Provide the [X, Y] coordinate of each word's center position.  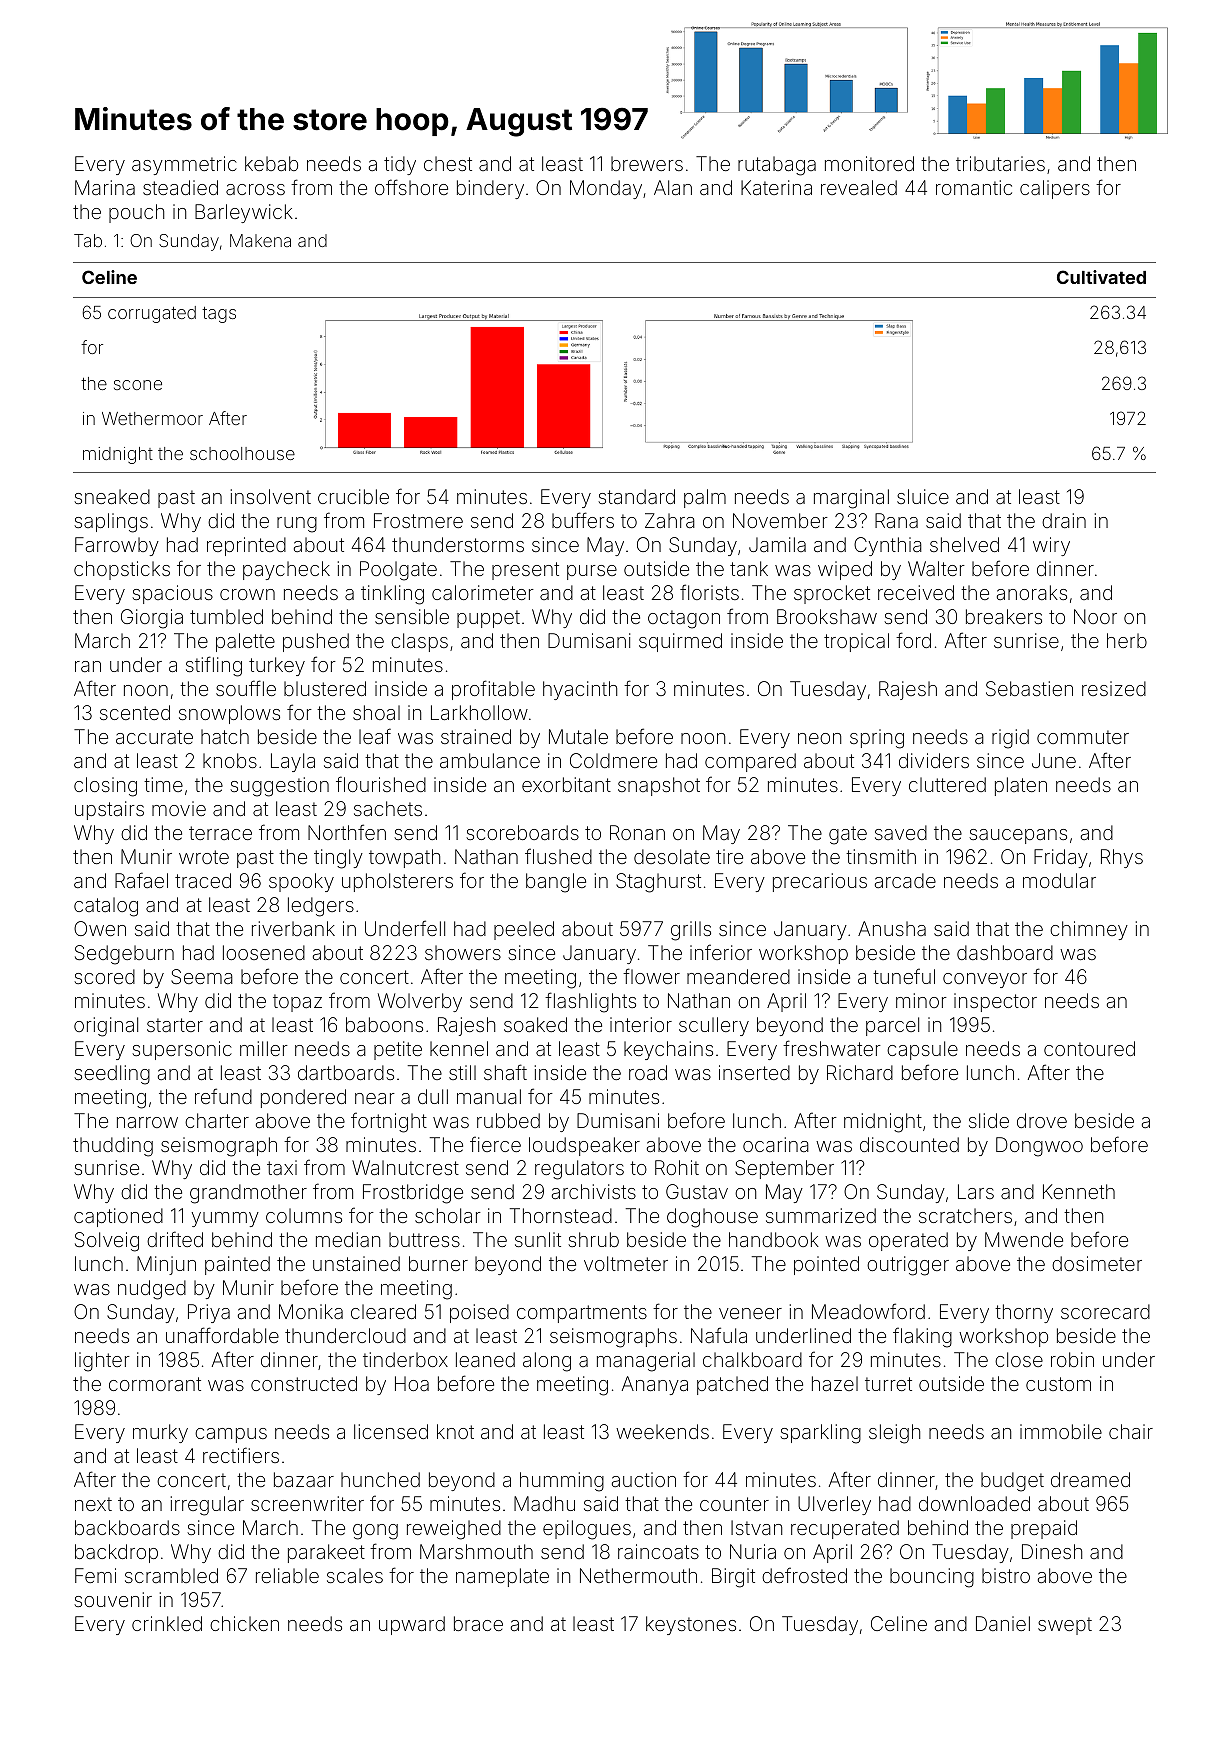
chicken [244, 1623]
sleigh [894, 1434]
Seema [202, 976]
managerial [646, 1362]
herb [1127, 640]
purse [592, 572]
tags [219, 315]
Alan [673, 187]
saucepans [1018, 836]
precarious [820, 882]
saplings [111, 523]
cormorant [155, 1384]
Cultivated [1101, 277]
